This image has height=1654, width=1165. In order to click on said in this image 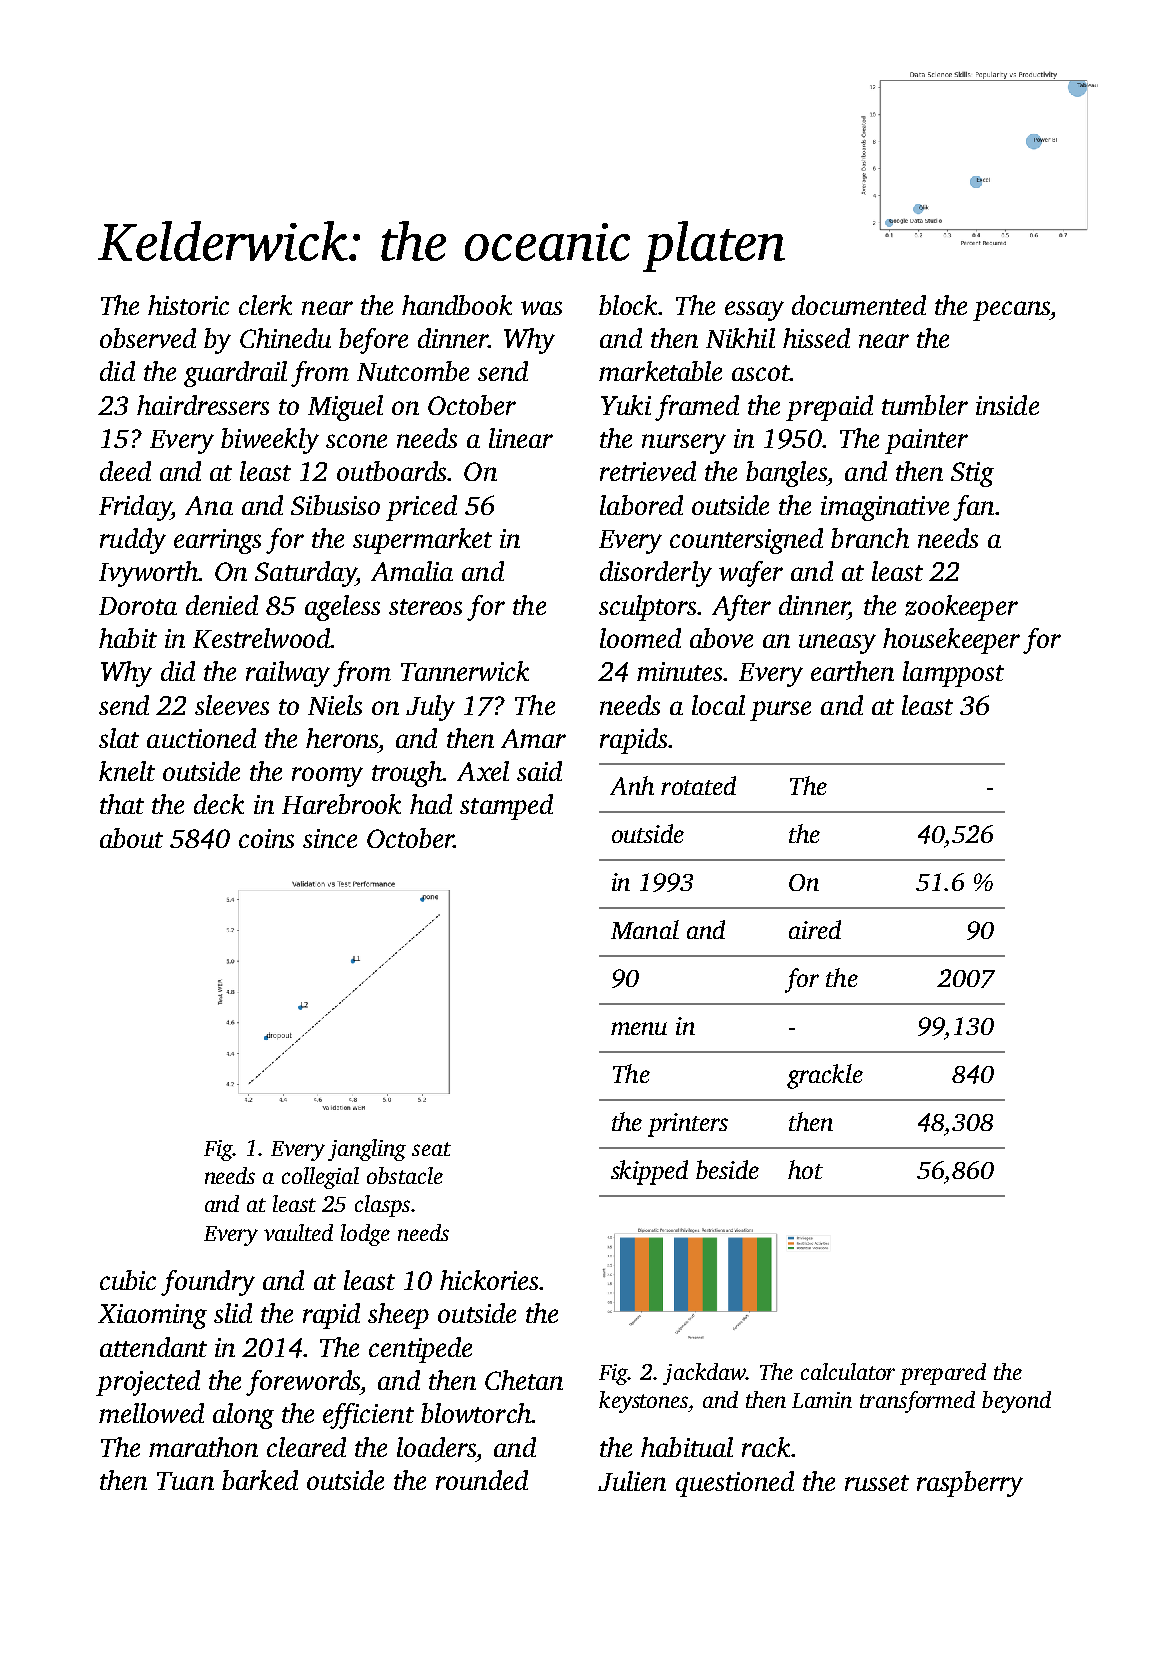, I will do `click(539, 771)`.
